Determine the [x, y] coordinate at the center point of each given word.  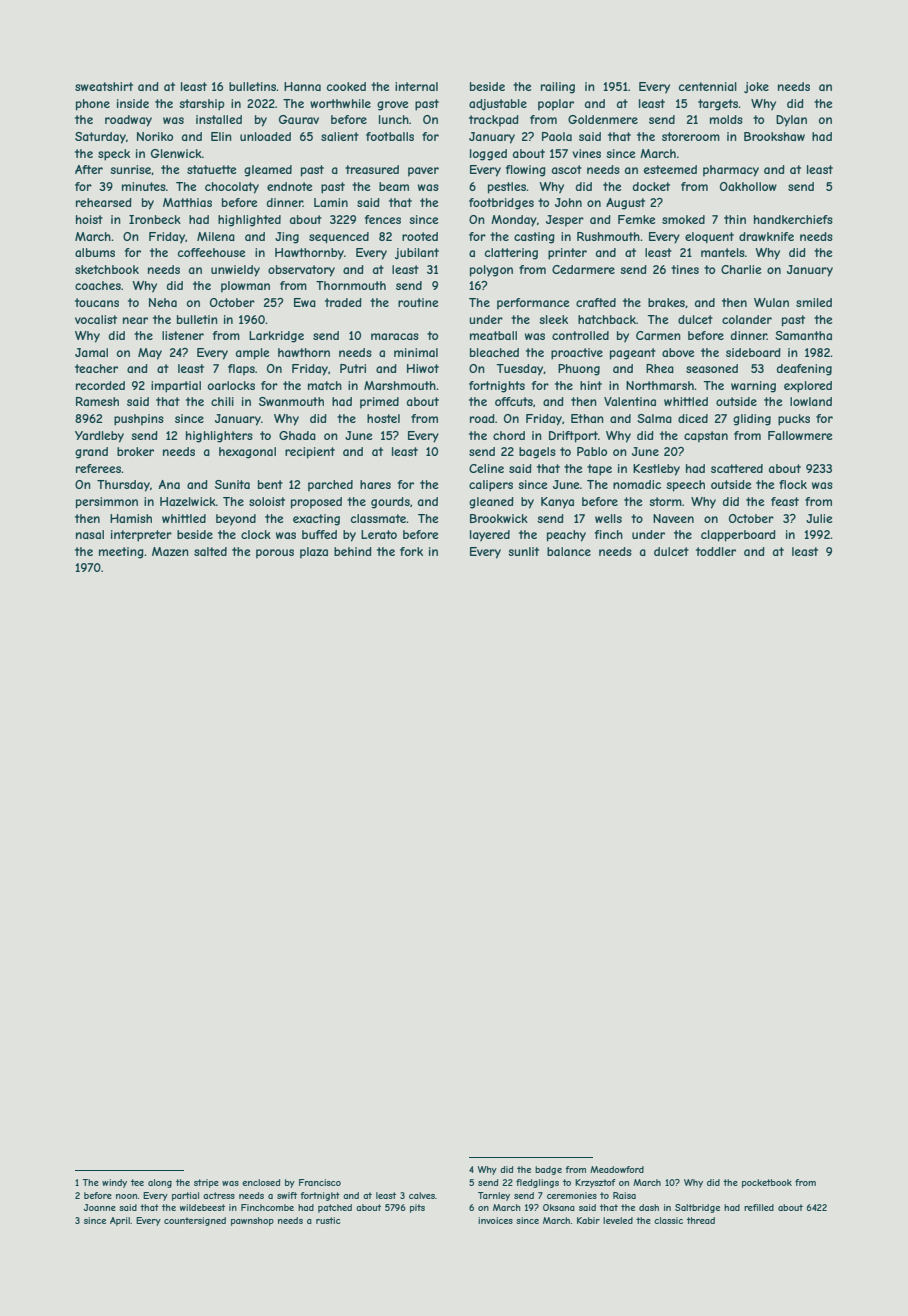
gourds [390, 503]
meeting [121, 553]
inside [133, 103]
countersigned [195, 1221]
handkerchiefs [793, 219]
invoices [495, 1220]
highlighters [219, 437]
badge [548, 1170]
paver [423, 172]
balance [569, 551]
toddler [716, 551]
